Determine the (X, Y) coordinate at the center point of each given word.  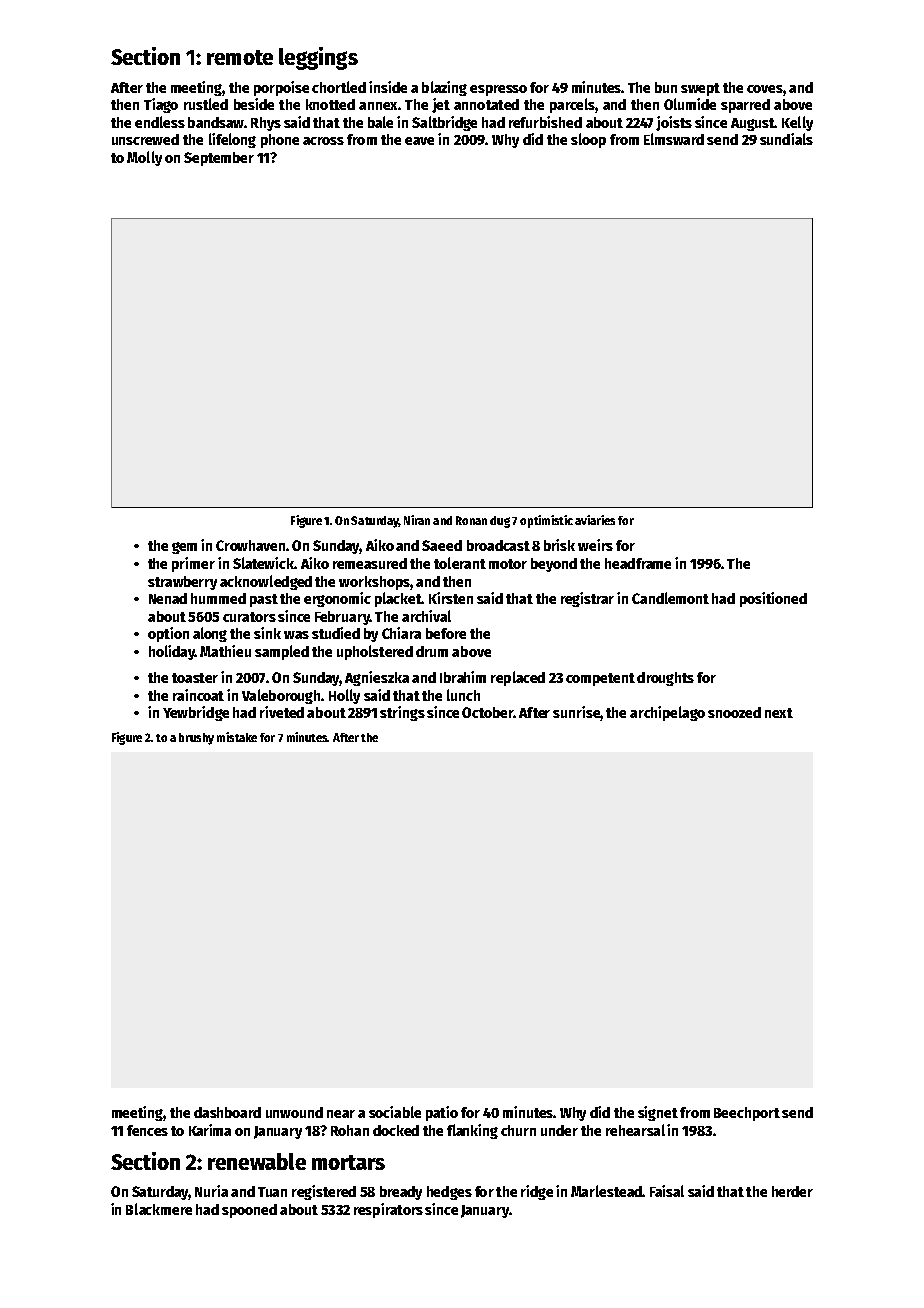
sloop (588, 140)
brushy (196, 739)
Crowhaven (250, 545)
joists (674, 123)
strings (402, 713)
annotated (486, 104)
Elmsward (674, 139)
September (219, 159)
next (779, 713)
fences (147, 1130)
